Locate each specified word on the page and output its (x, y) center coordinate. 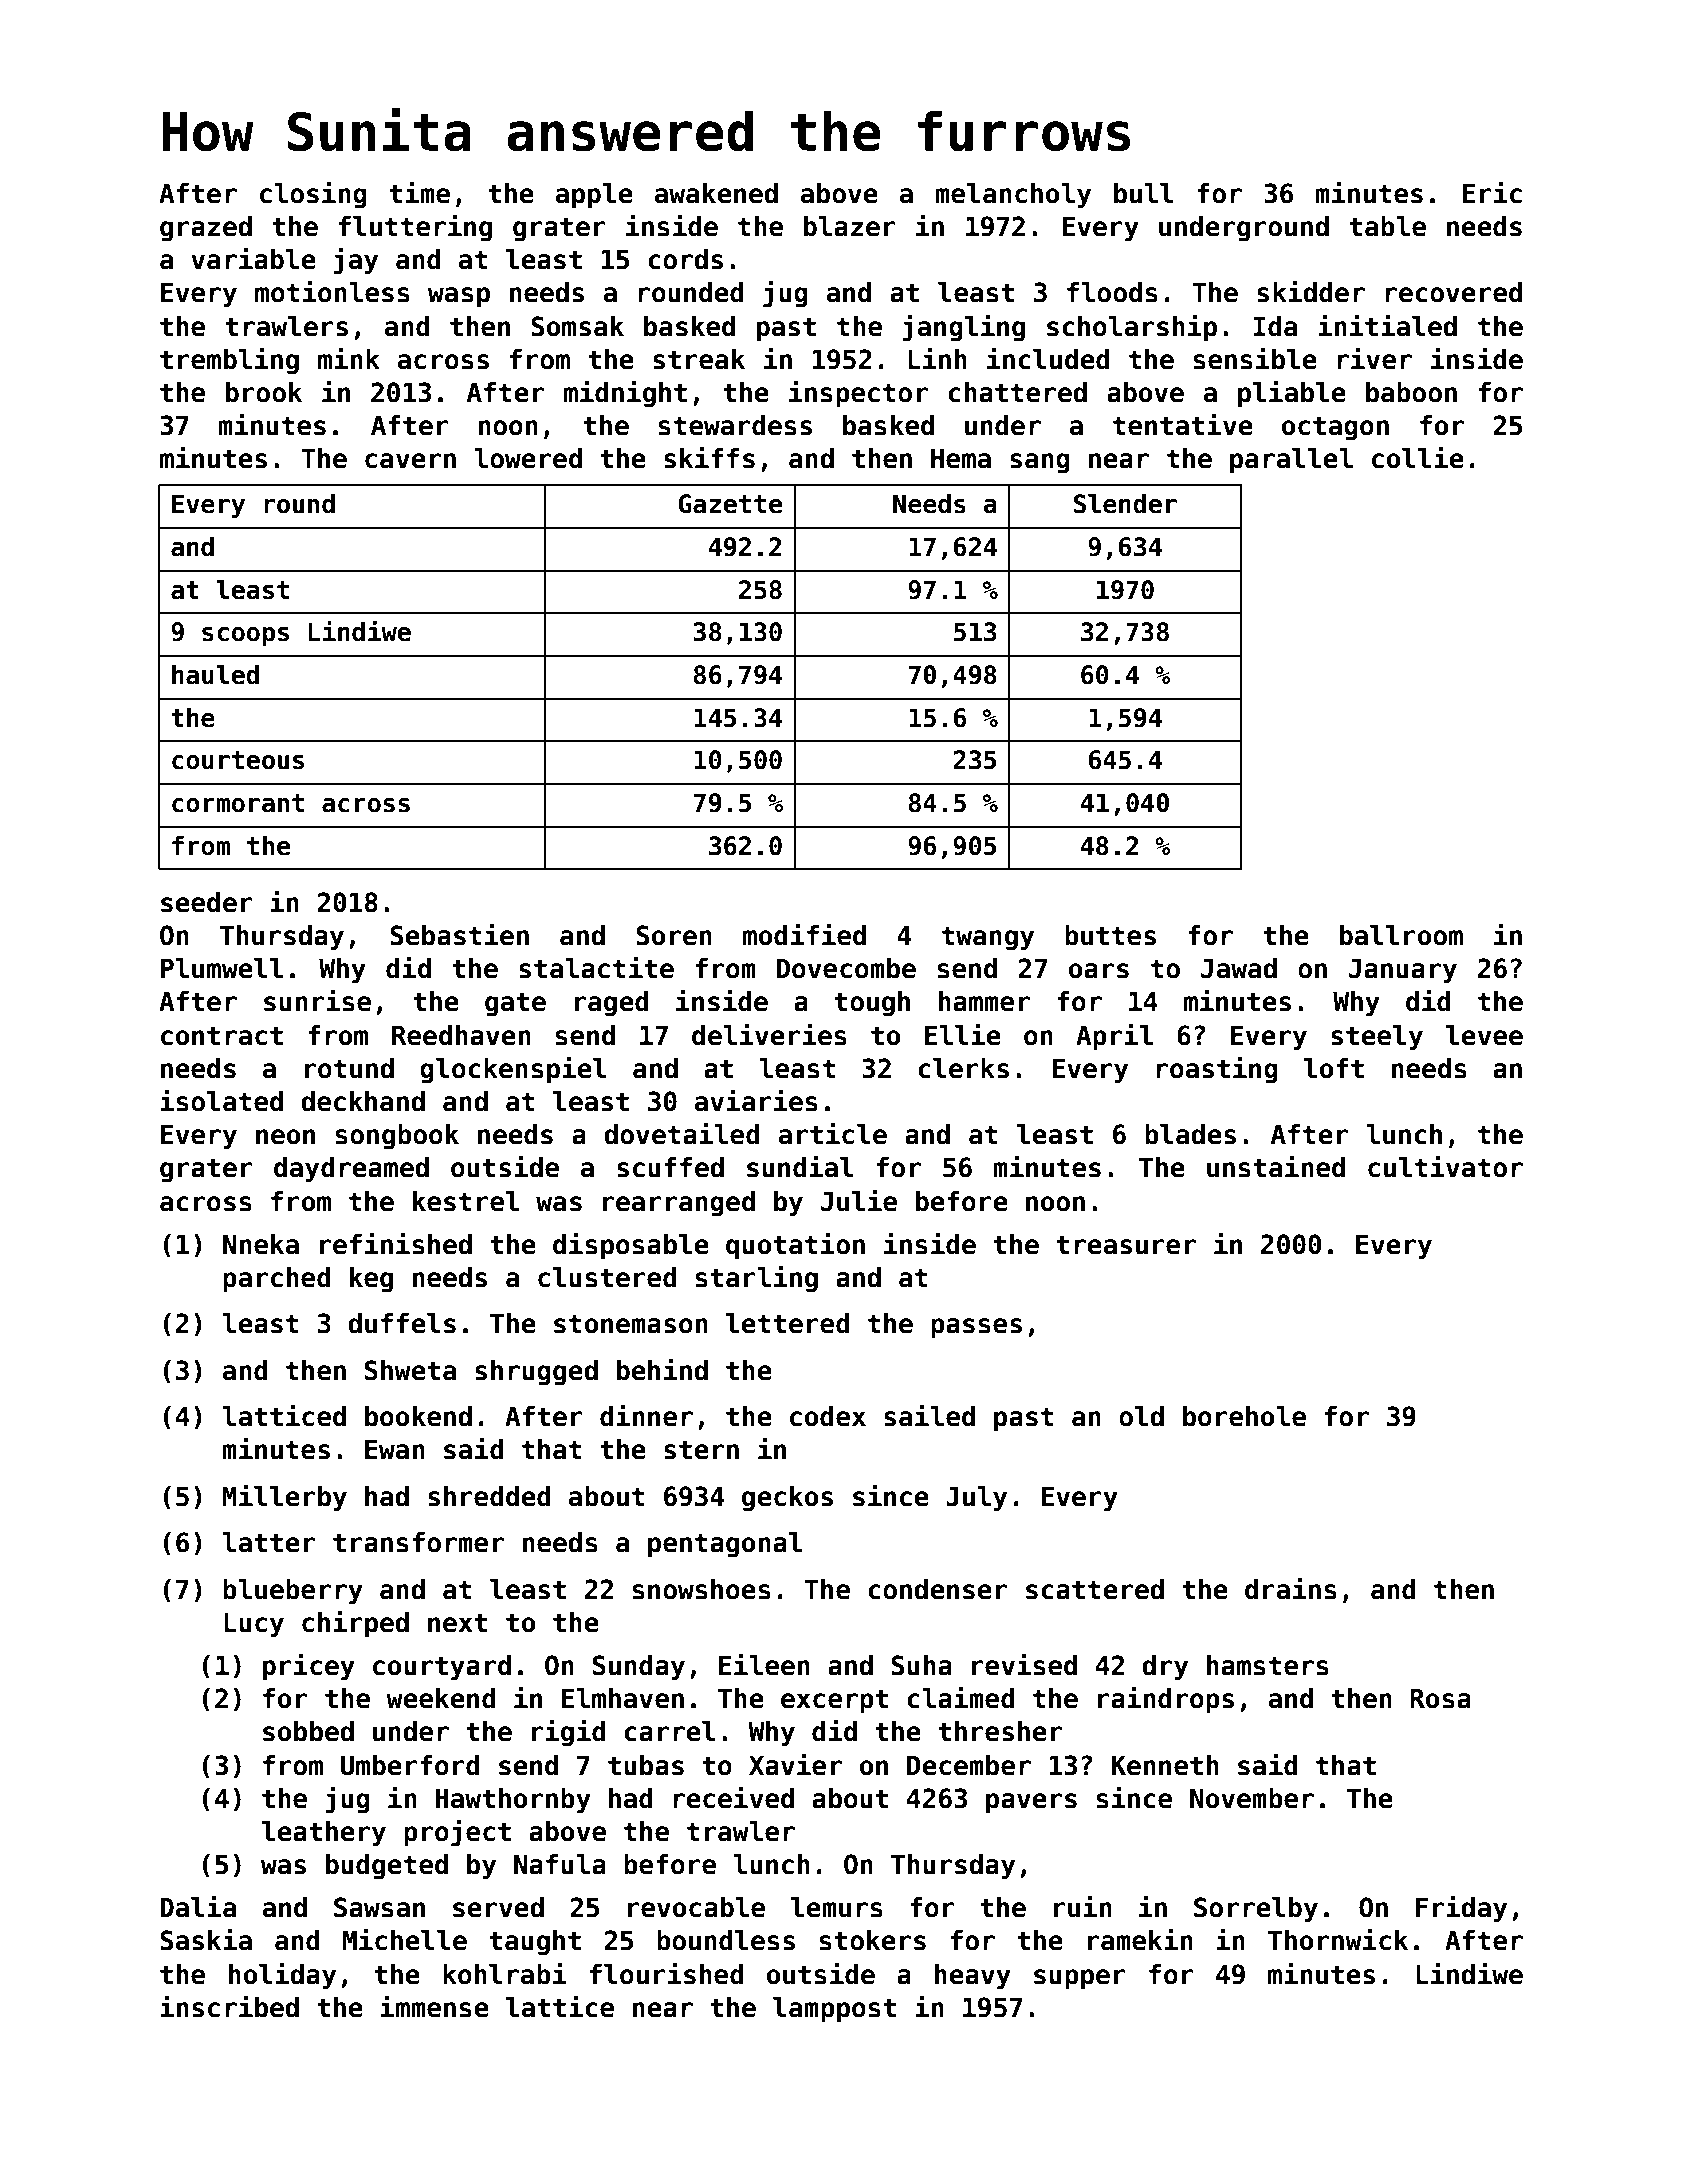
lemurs (837, 1907)
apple (594, 196)
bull (1144, 193)
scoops (245, 636)
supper (1080, 1979)
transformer (418, 1542)
